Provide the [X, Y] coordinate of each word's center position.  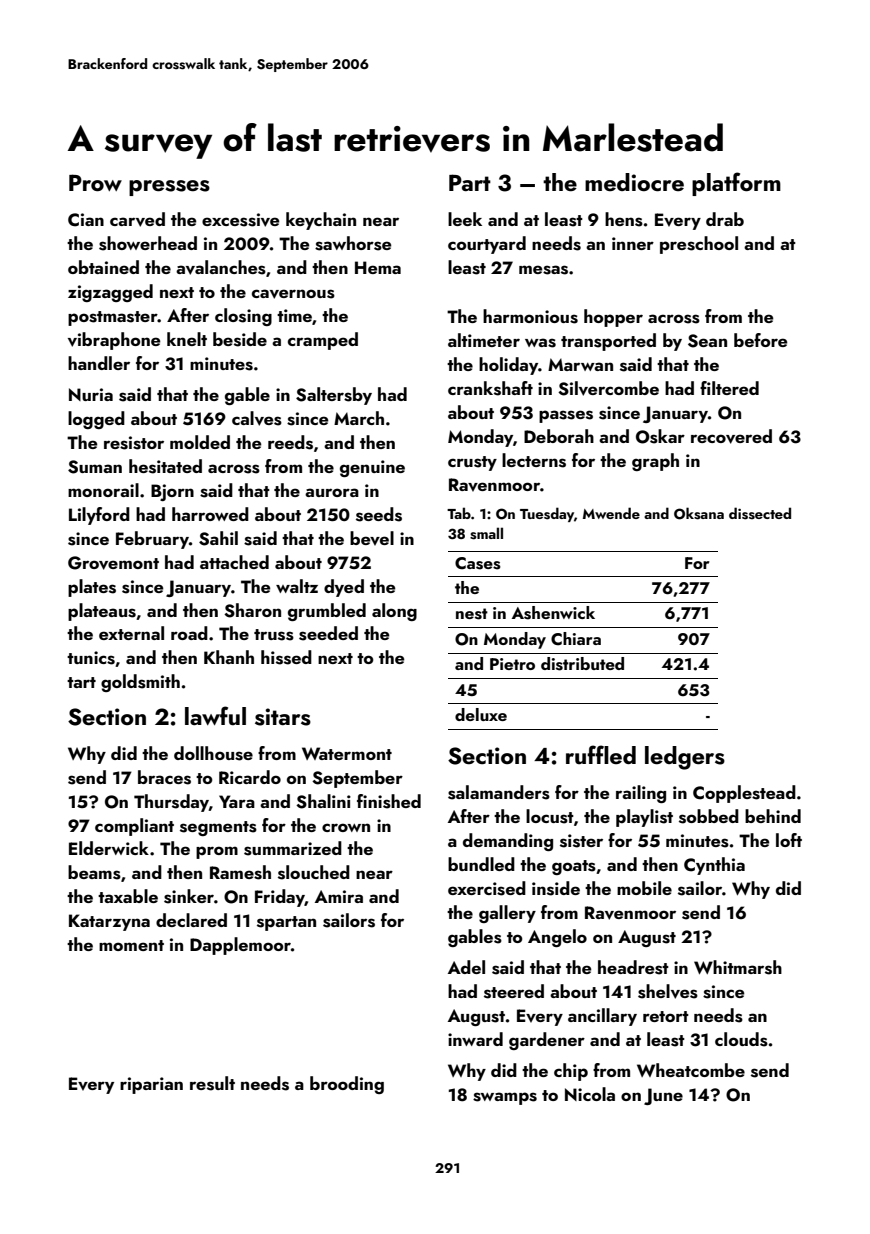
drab [725, 219]
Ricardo [250, 777]
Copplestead [744, 794]
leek [465, 219]
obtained [103, 267]
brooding [347, 1085]
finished [389, 801]
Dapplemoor [240, 946]
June [663, 1096]
